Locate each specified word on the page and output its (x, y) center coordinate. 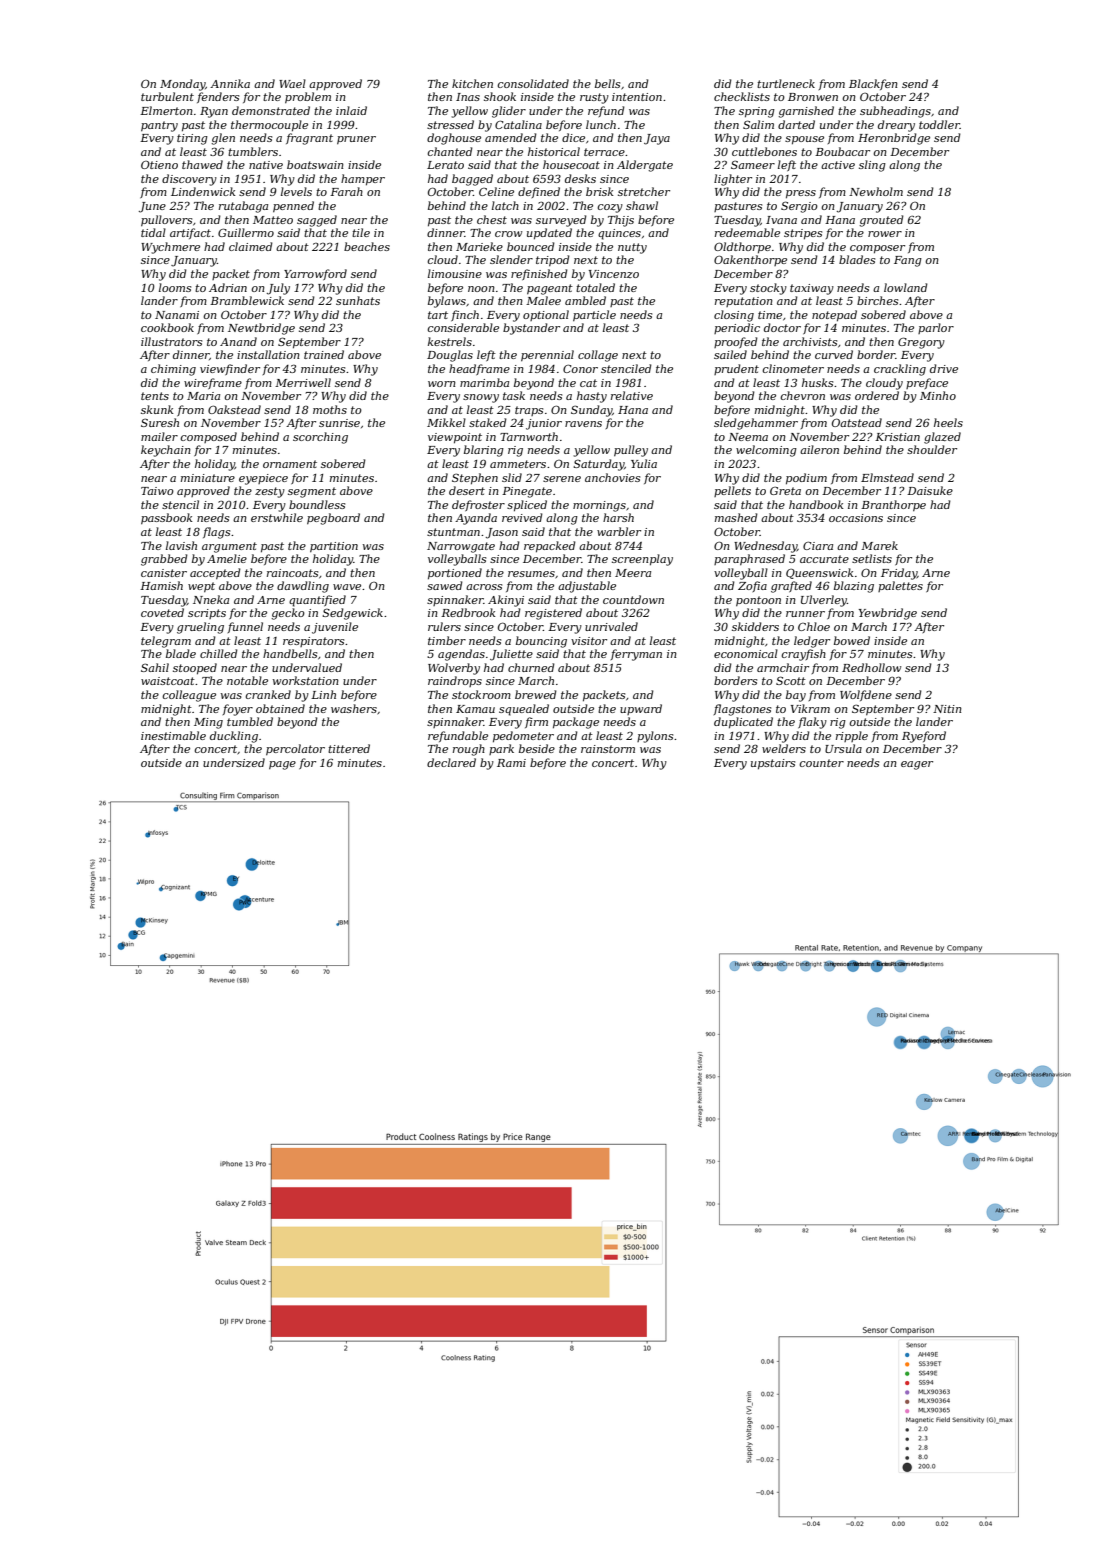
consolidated (533, 83)
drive (944, 368)
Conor (580, 368)
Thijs (621, 221)
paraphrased (749, 559)
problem (308, 97)
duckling (234, 737)
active (838, 165)
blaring (484, 451)
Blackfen (873, 84)
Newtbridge (261, 329)
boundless (317, 504)
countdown (633, 599)
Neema (748, 437)
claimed (251, 246)
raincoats (292, 573)
